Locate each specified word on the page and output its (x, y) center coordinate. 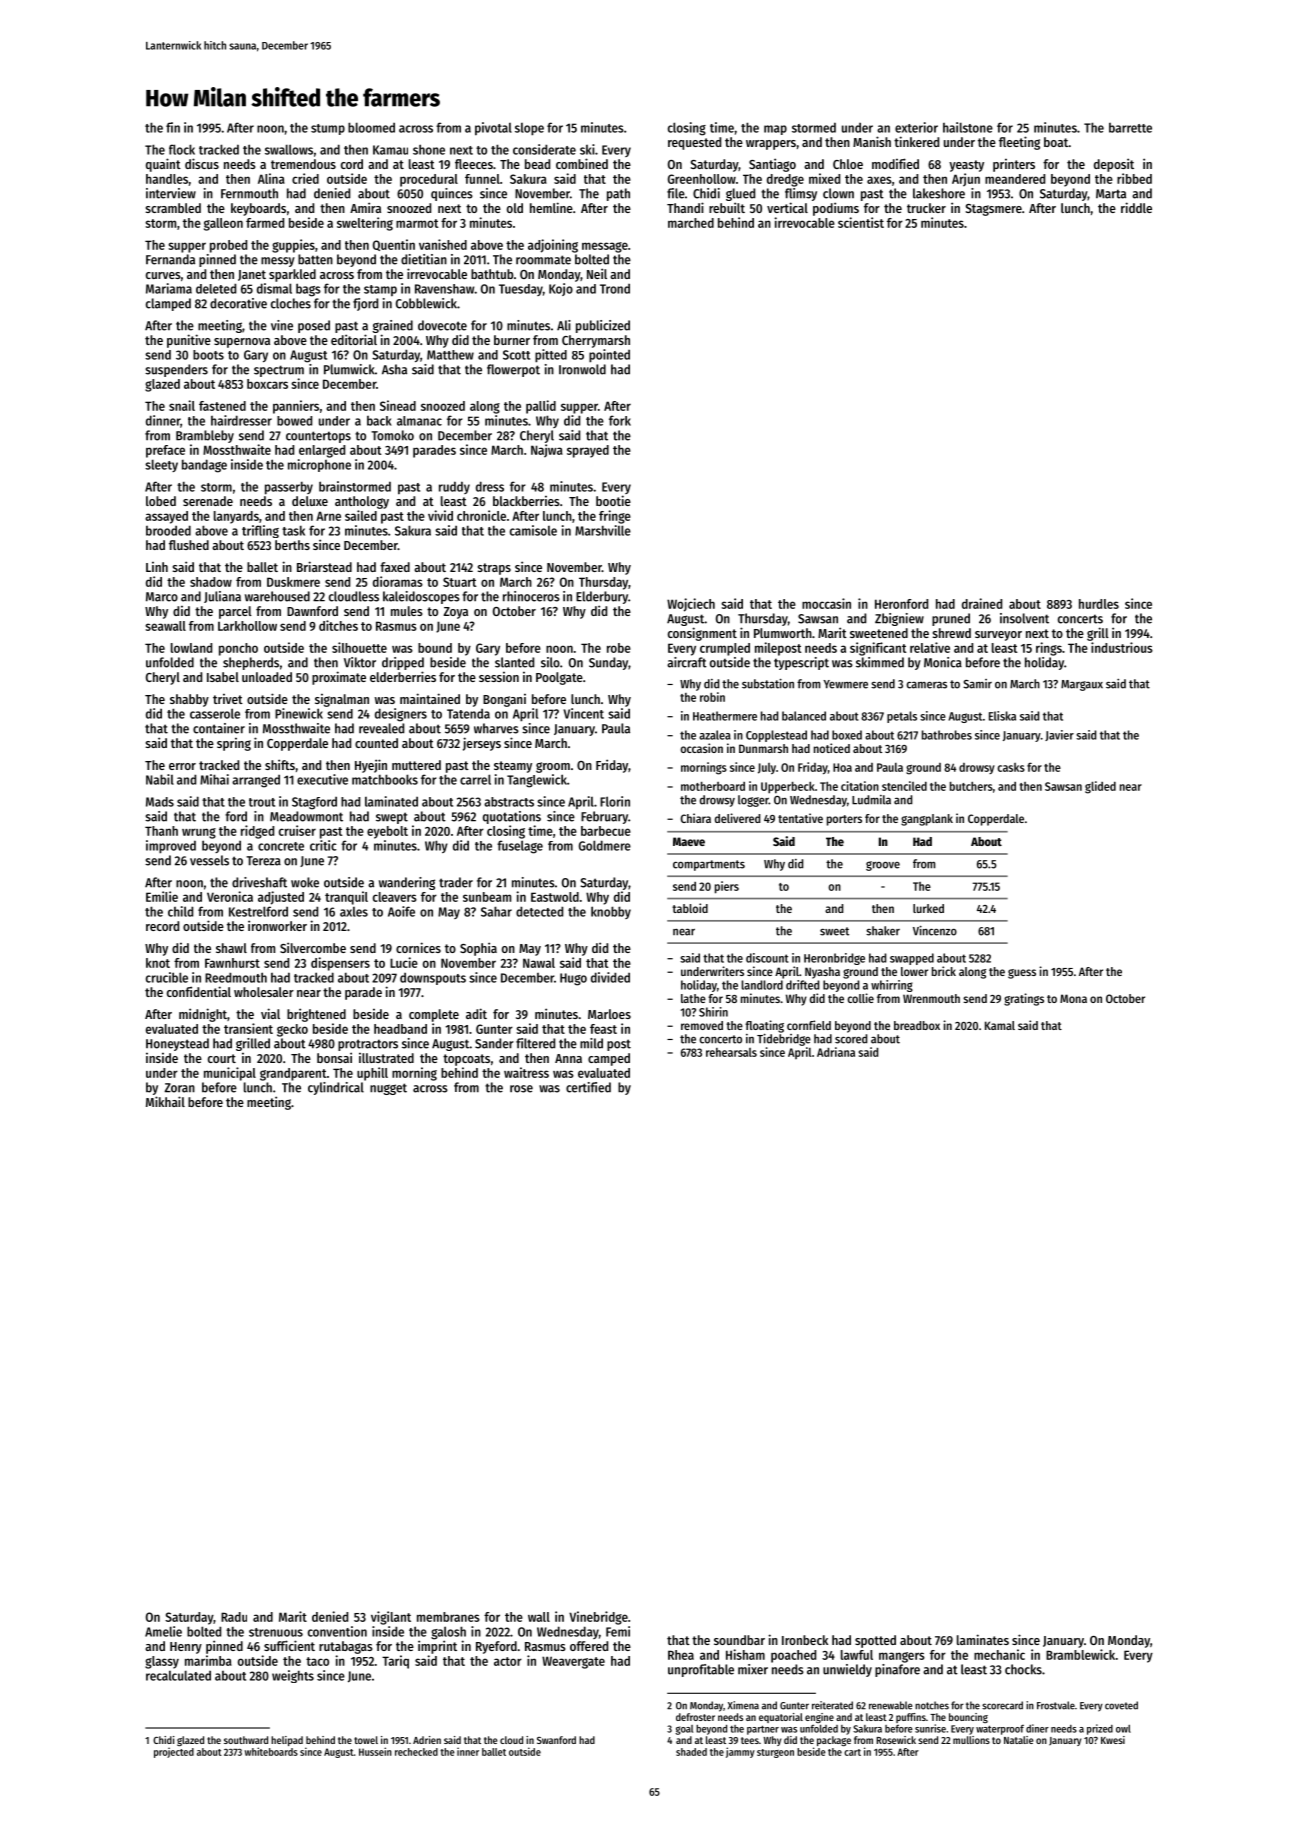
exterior (916, 127)
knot (158, 963)
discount (767, 958)
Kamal (1000, 1025)
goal (684, 1730)
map (775, 130)
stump (328, 129)
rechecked (416, 1752)
